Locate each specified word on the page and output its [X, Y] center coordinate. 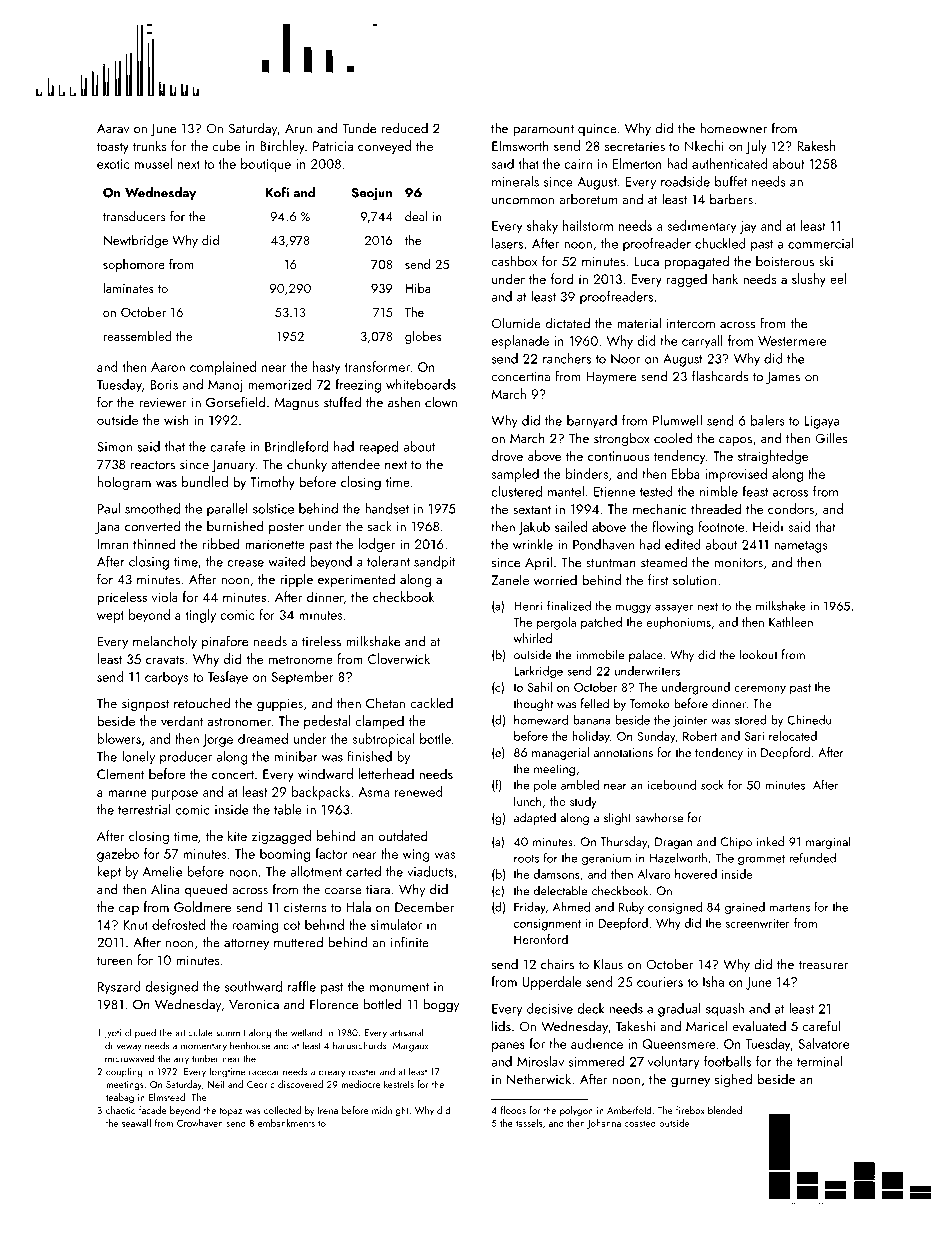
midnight [390, 1111]
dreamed [263, 738]
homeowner [734, 128]
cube [226, 145]
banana [592, 720]
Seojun [371, 194]
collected [282, 1110]
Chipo [736, 842]
